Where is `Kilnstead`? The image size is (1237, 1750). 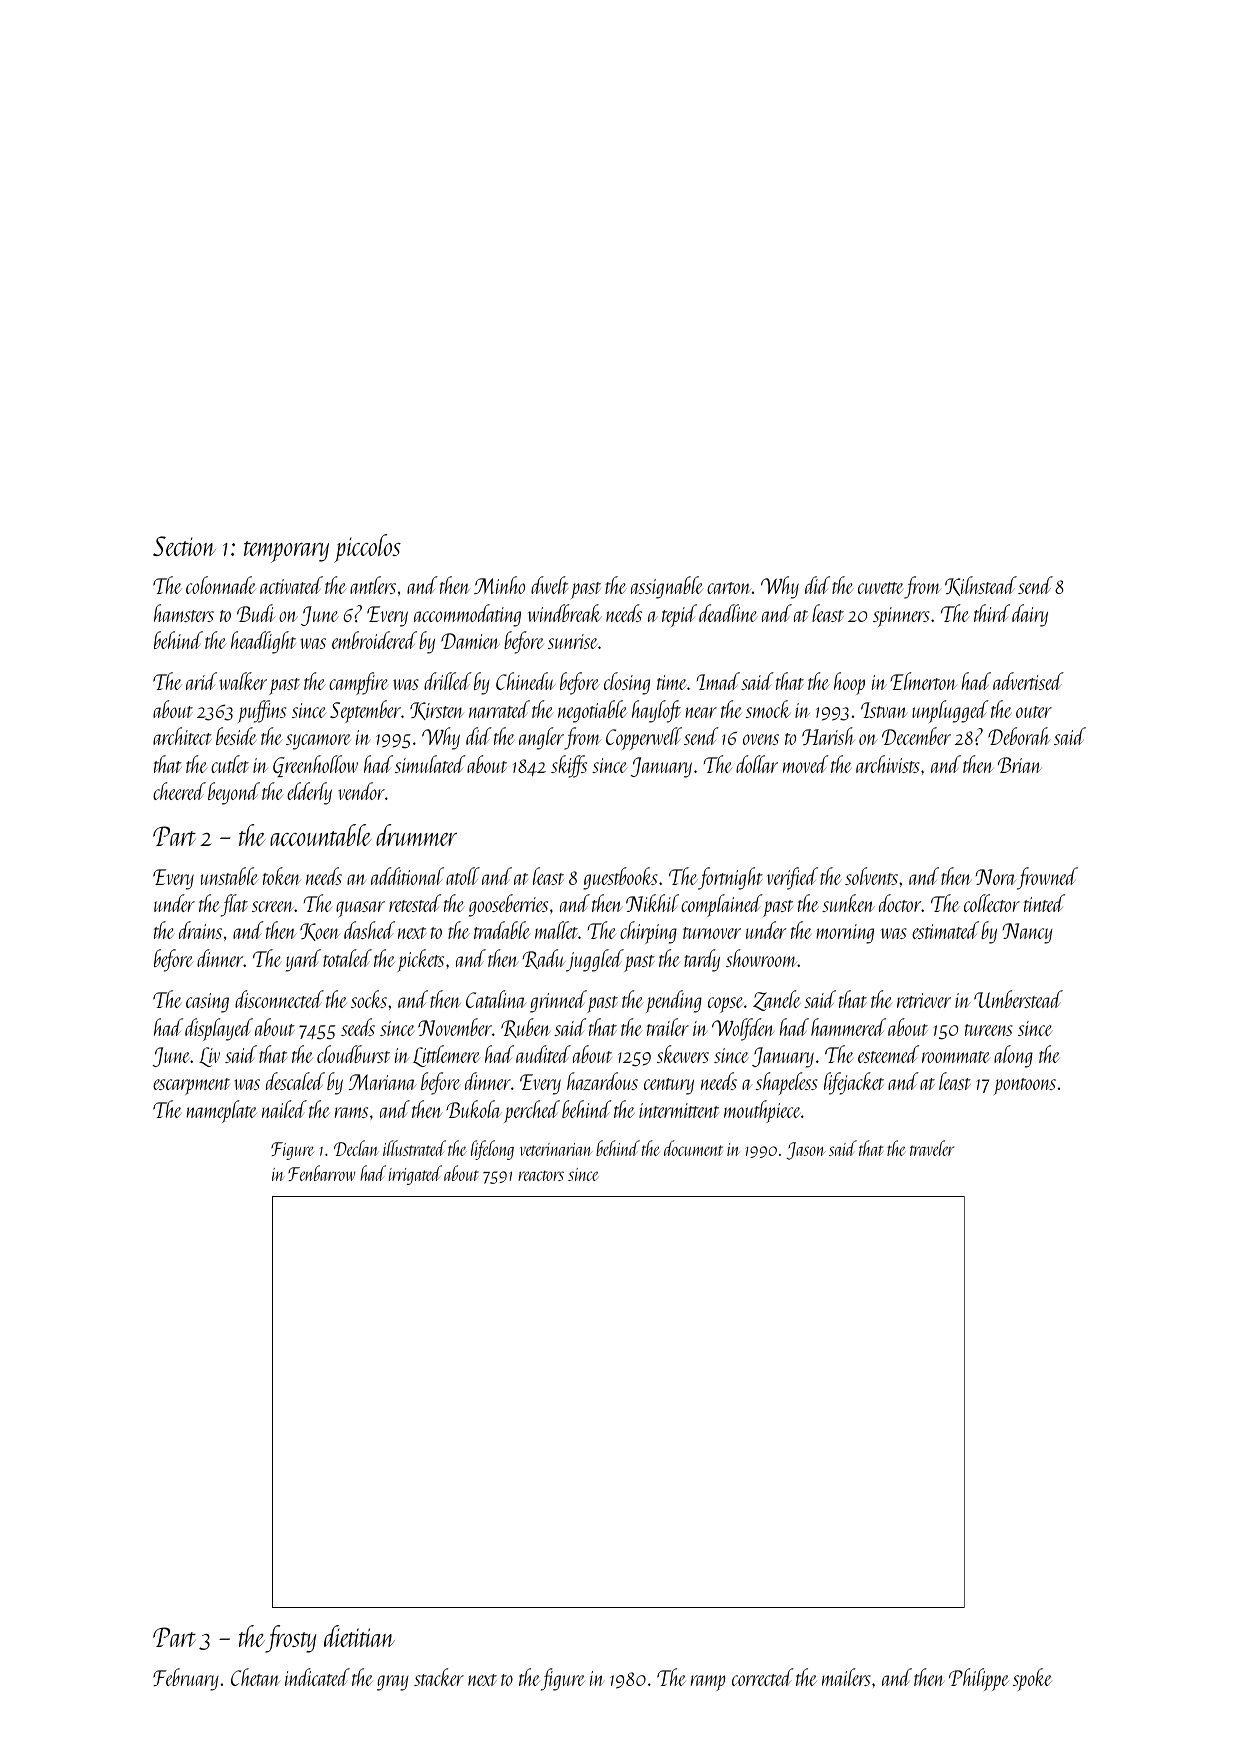 Kilnstead is located at coordinates (981, 586).
